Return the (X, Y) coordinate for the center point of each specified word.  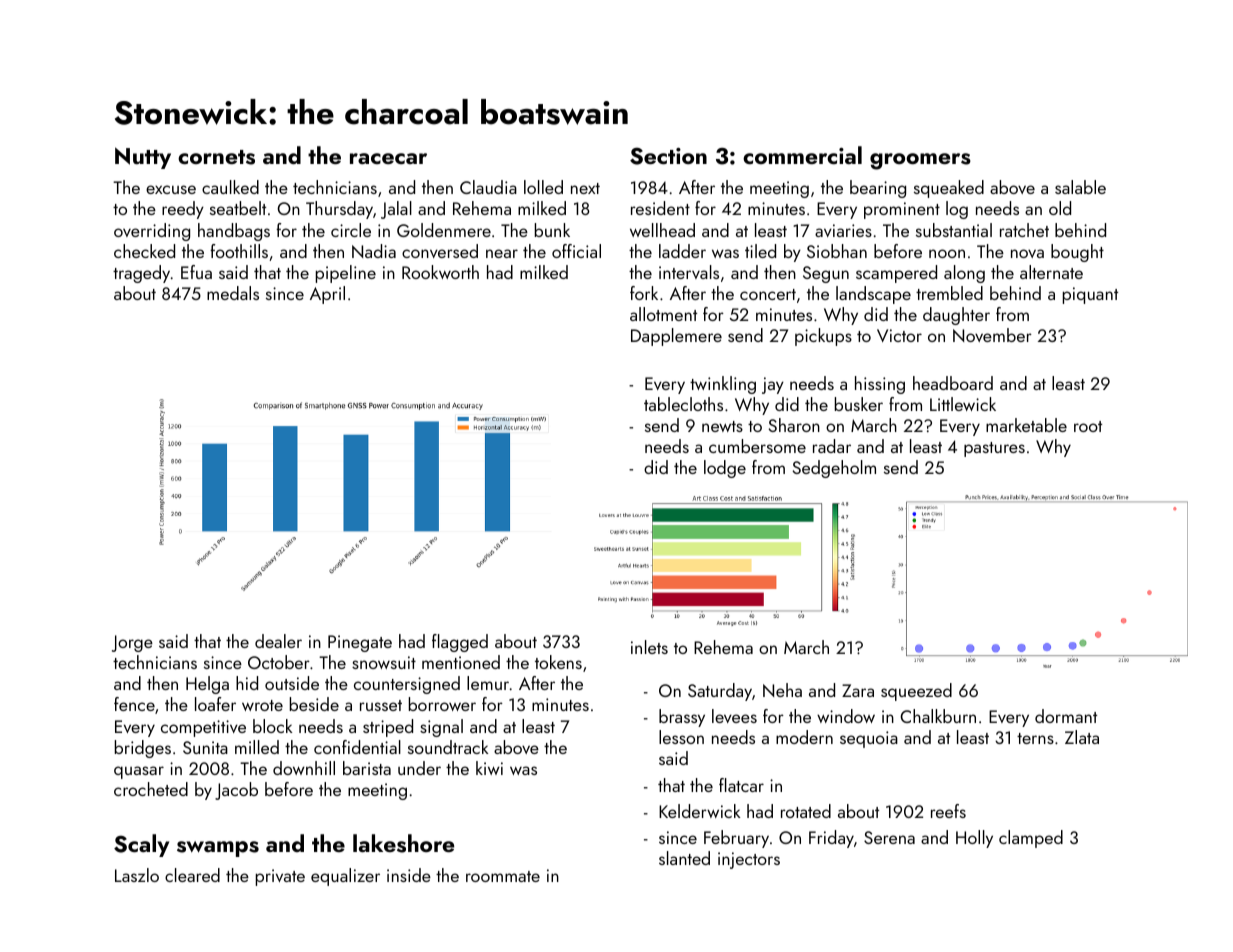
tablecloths (683, 404)
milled (257, 747)
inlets (649, 647)
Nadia (374, 251)
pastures (994, 449)
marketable (1026, 425)
